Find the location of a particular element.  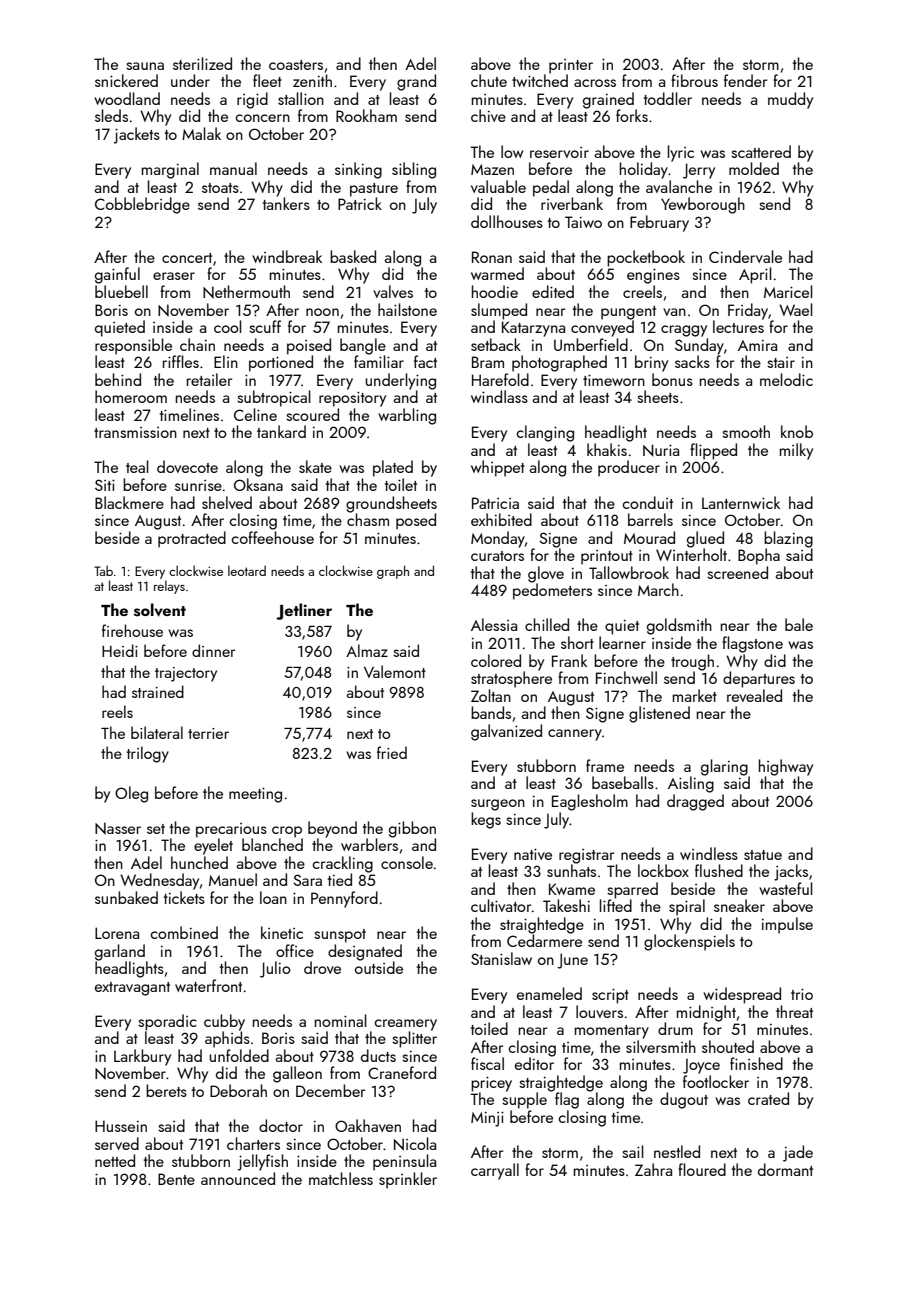

trilogy is located at coordinates (147, 754).
